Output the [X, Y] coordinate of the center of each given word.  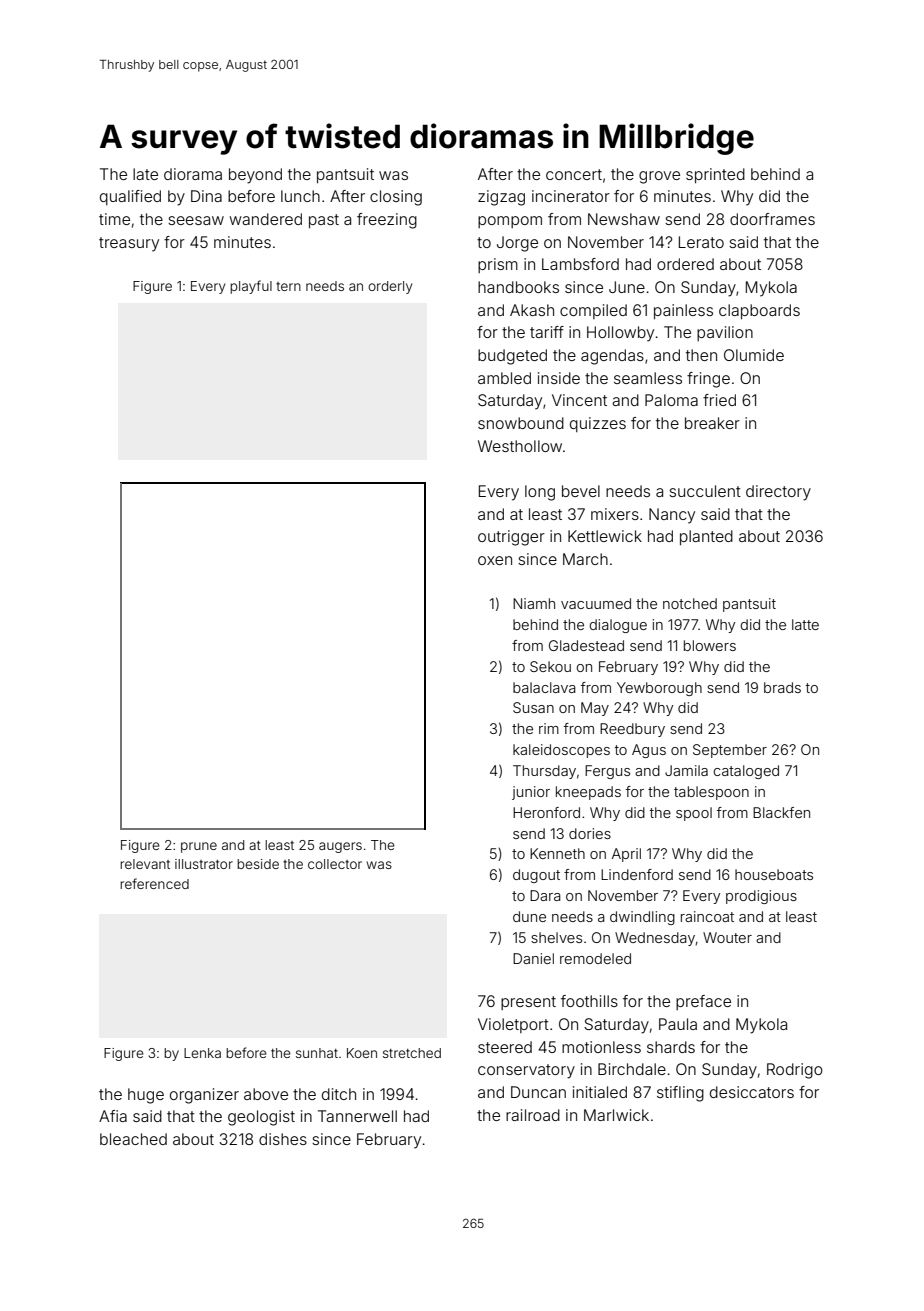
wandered [265, 219]
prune [199, 847]
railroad [533, 1115]
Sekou [550, 666]
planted [706, 537]
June [627, 287]
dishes [283, 1139]
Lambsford [580, 264]
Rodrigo [795, 1071]
